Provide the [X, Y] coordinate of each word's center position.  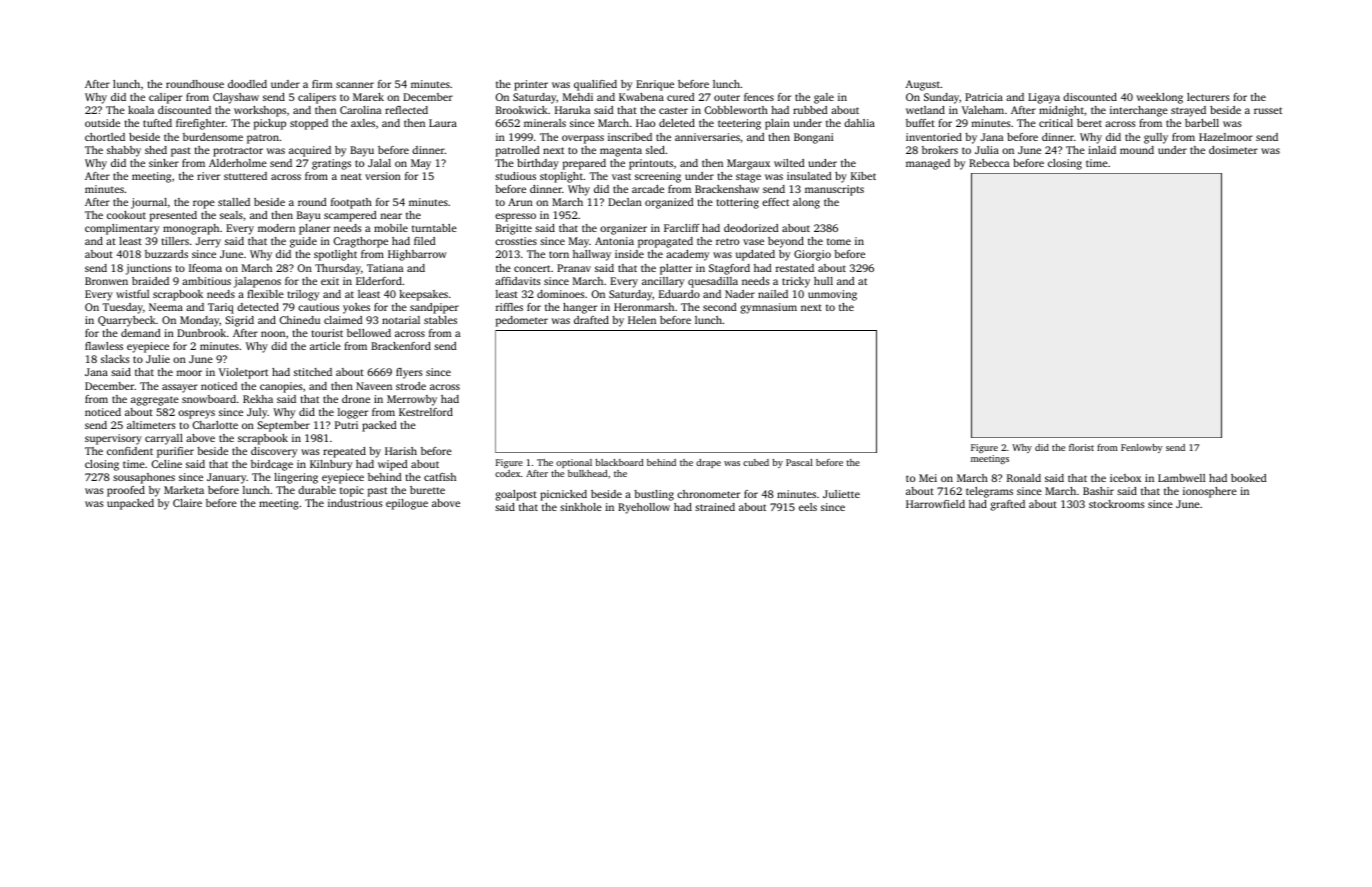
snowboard [209, 399]
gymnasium [769, 308]
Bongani [813, 138]
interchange [1139, 111]
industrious [355, 503]
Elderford [379, 281]
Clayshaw [236, 98]
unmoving [832, 295]
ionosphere [1210, 492]
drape [708, 463]
